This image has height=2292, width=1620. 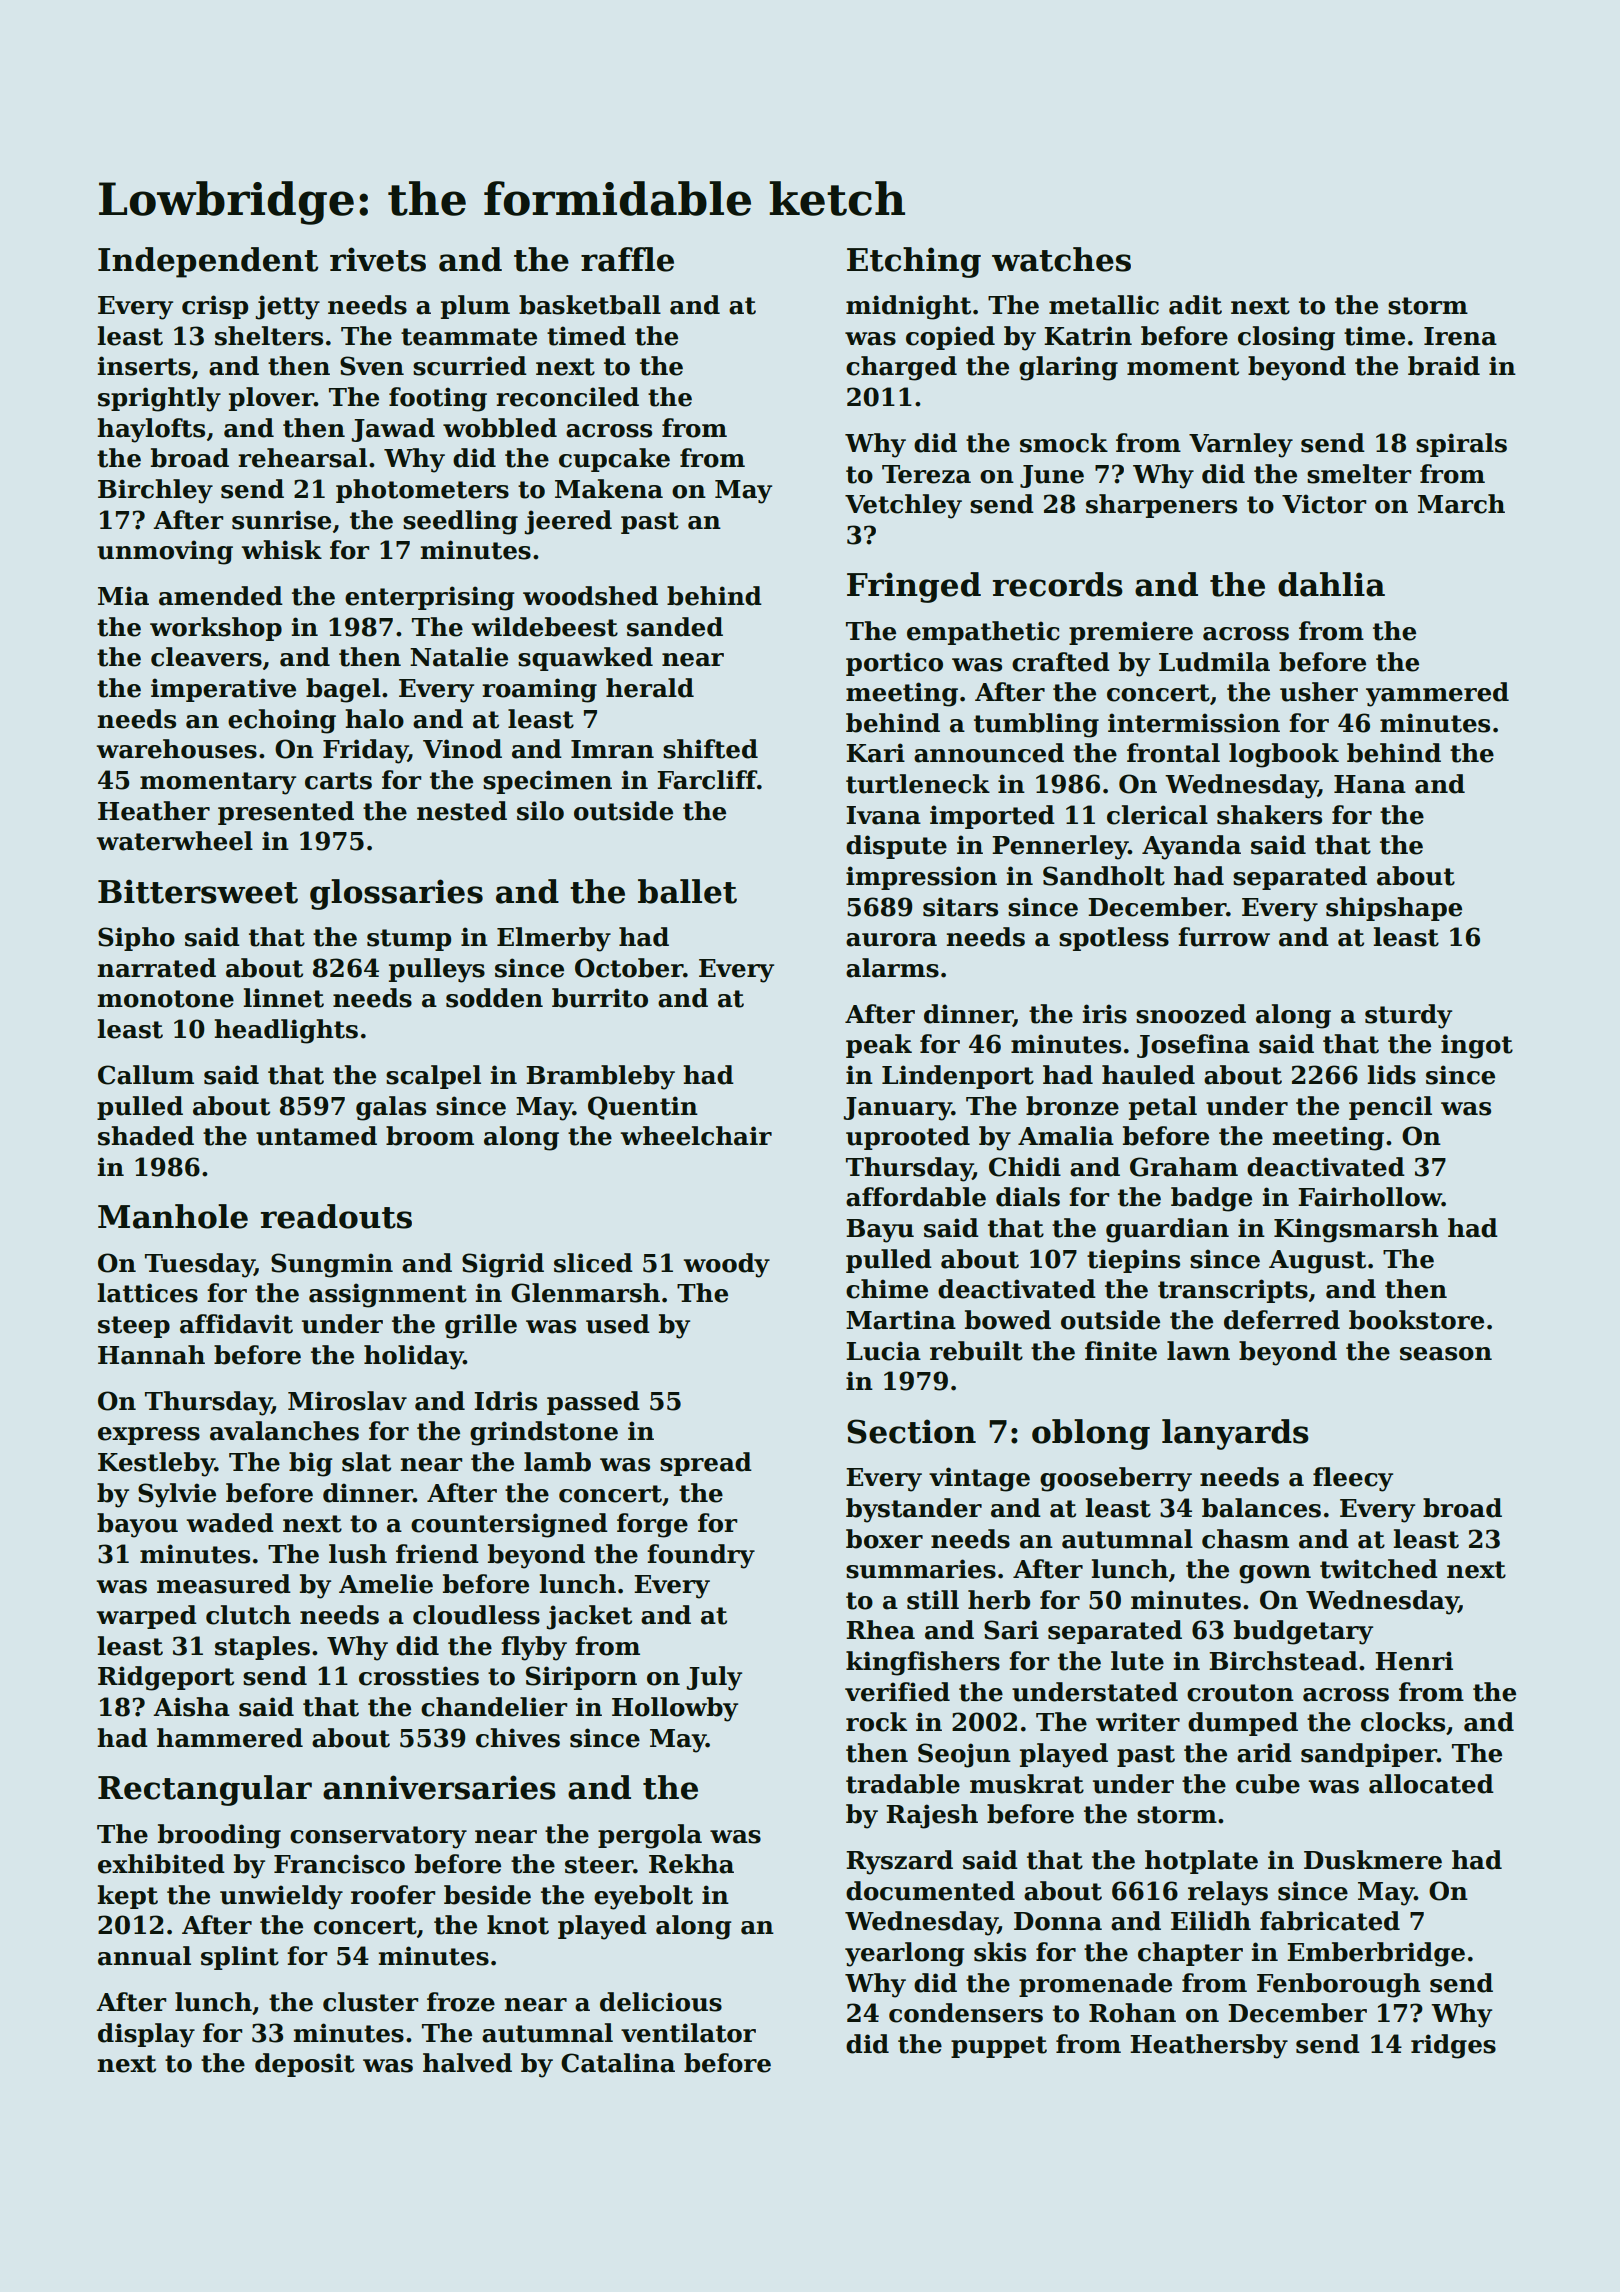 What do you see at coordinates (976, 1351) in the image?
I see `rebuilt` at bounding box center [976, 1351].
